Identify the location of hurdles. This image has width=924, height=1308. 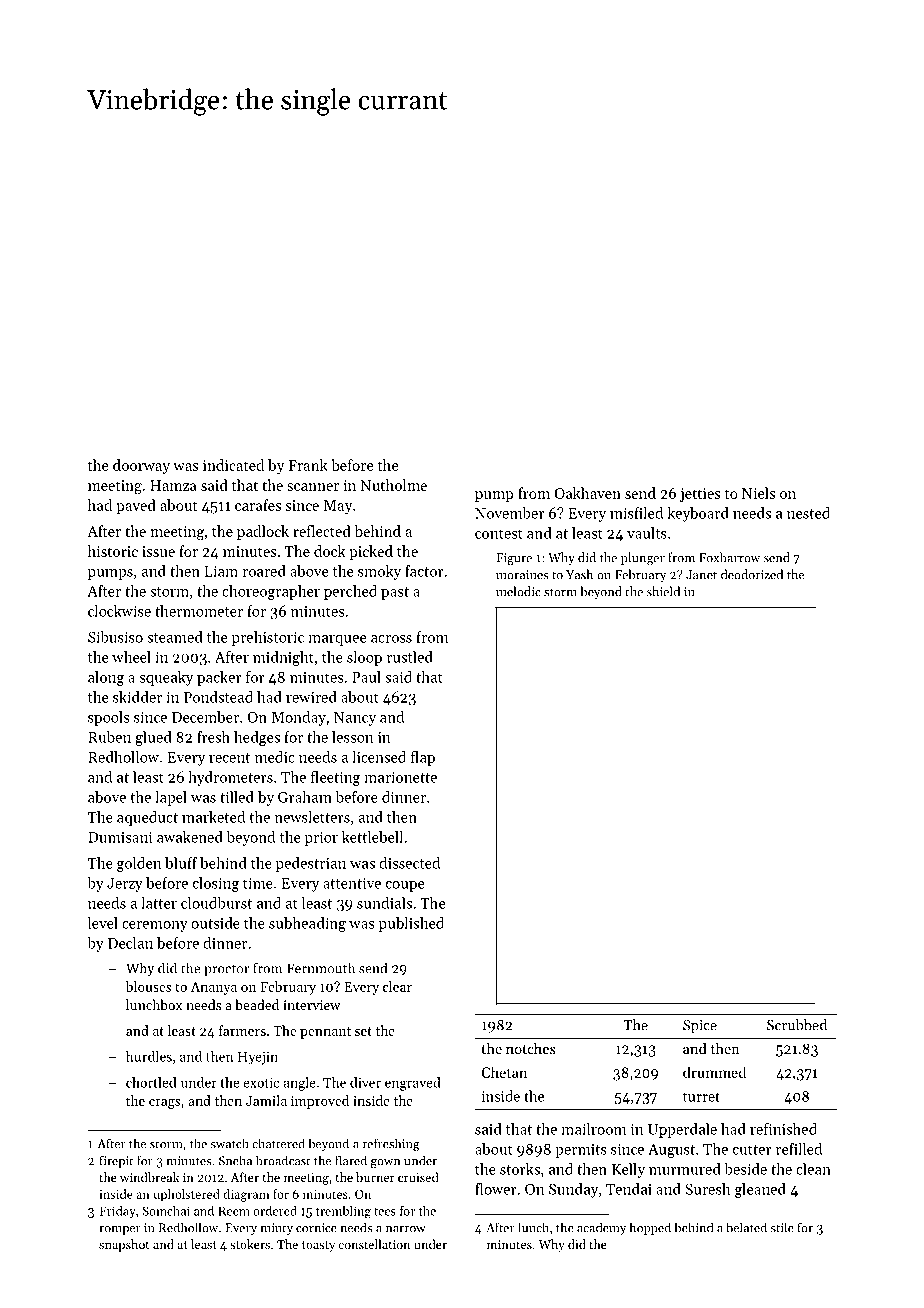
(149, 1056).
